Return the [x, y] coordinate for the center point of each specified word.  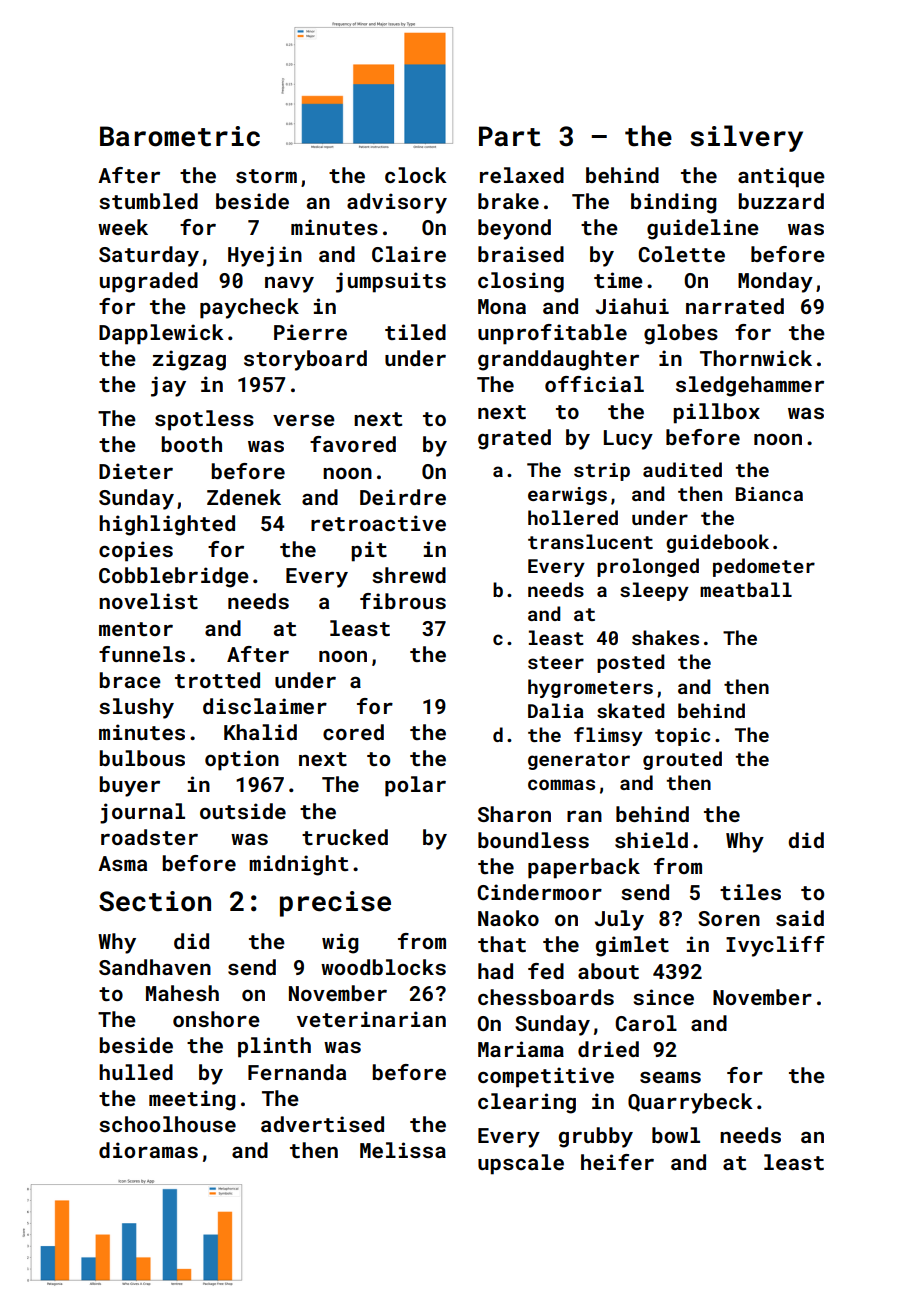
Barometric [180, 136]
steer [556, 662]
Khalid [260, 732]
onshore [216, 1019]
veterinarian [371, 1019]
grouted [682, 760]
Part [510, 136]
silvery [746, 138]
